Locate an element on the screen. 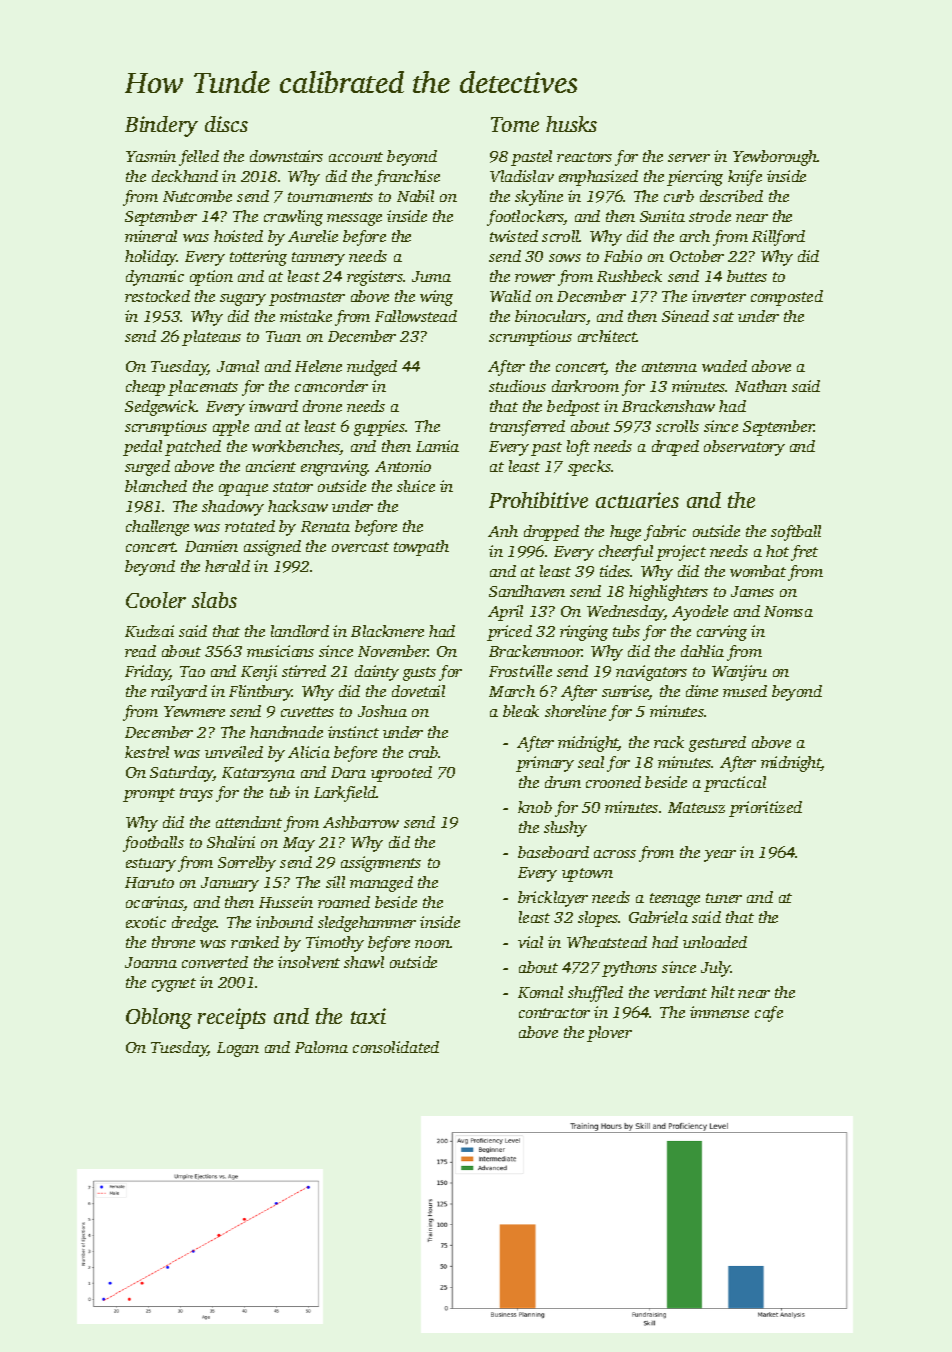  Yewborough is located at coordinates (775, 158).
